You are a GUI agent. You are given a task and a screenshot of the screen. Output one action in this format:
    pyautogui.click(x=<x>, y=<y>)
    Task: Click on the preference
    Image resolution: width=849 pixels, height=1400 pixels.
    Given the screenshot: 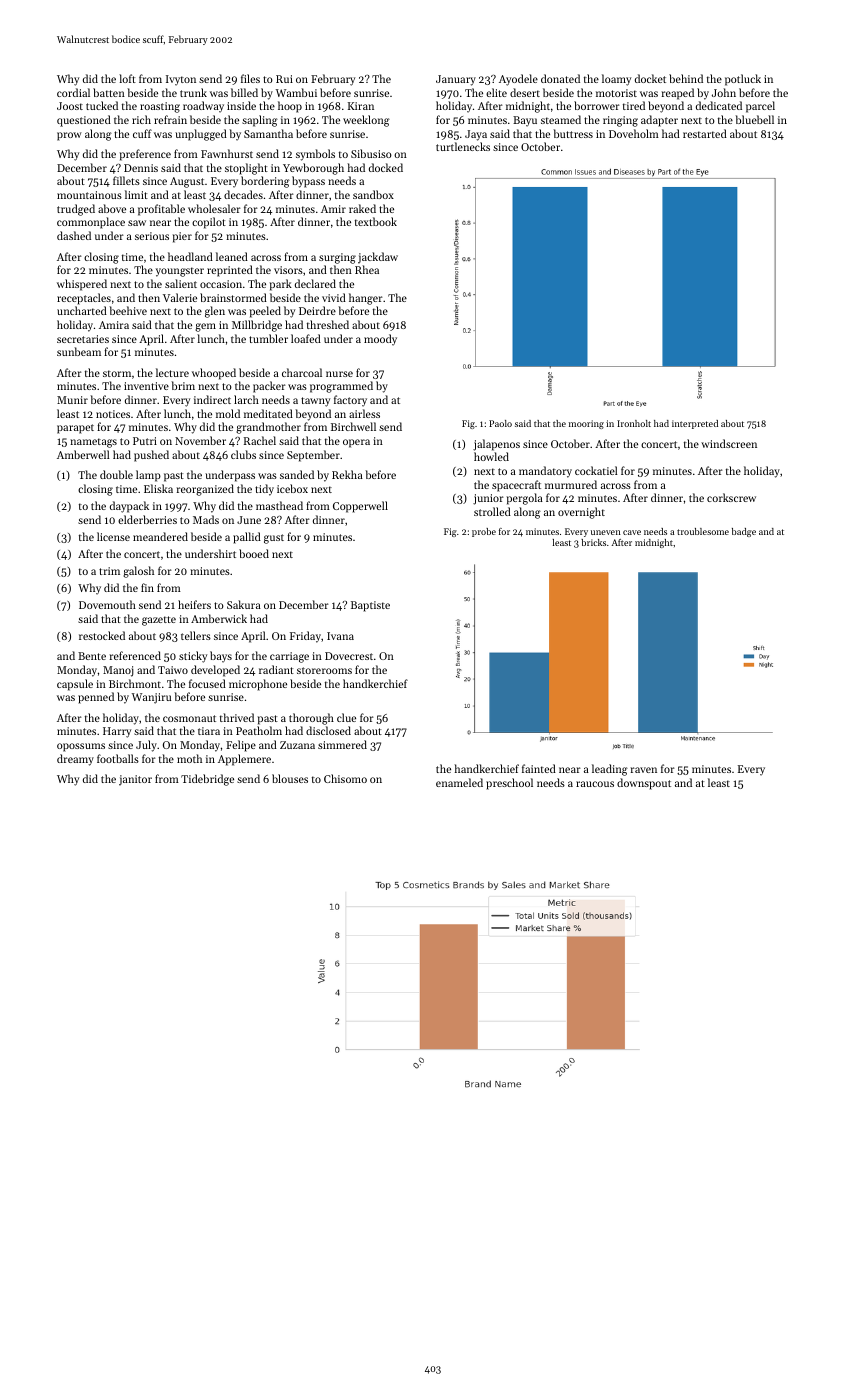 What is the action you would take?
    pyautogui.click(x=145, y=155)
